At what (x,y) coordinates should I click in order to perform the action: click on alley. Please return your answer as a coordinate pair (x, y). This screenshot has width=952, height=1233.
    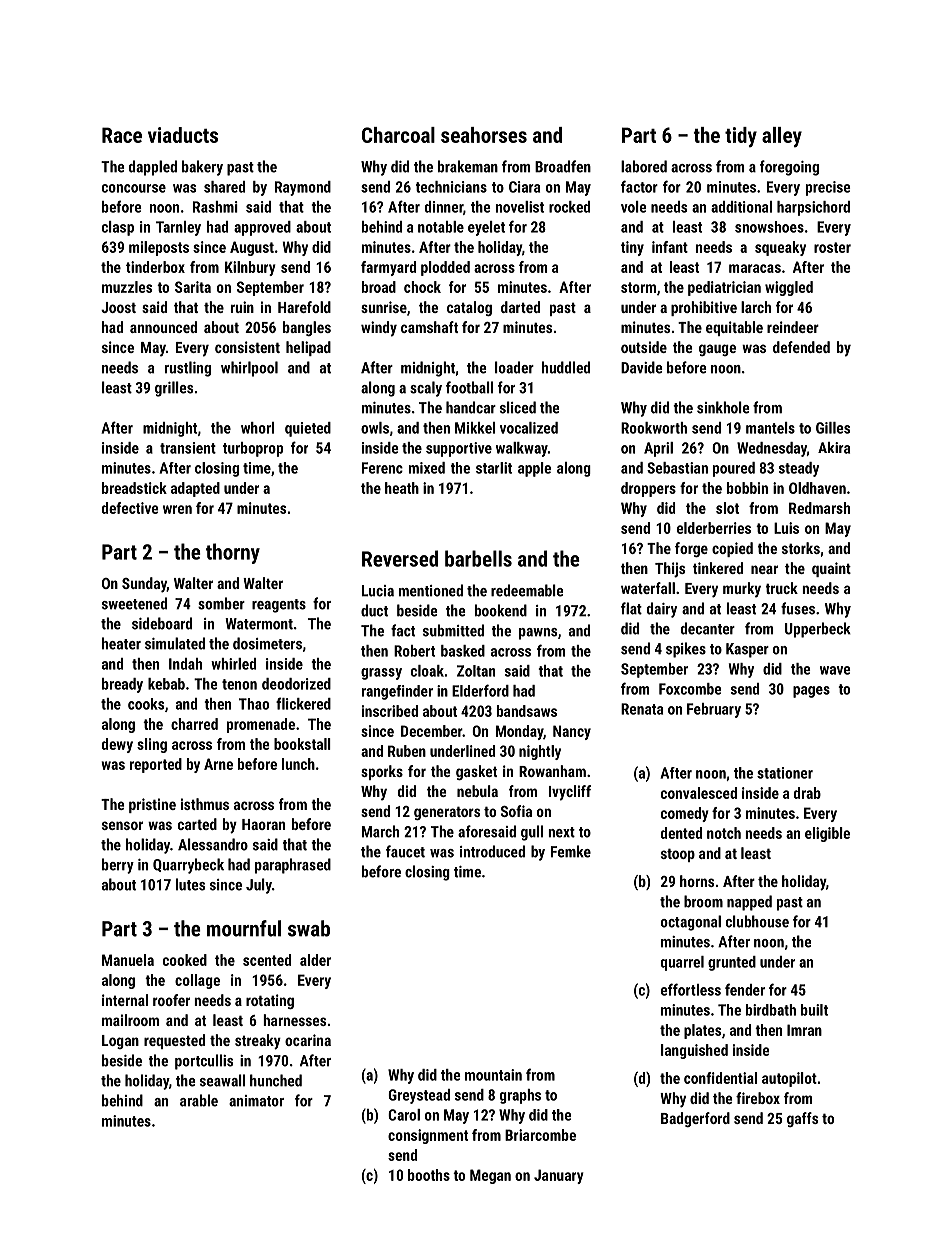
    Looking at the image, I should click on (782, 137).
